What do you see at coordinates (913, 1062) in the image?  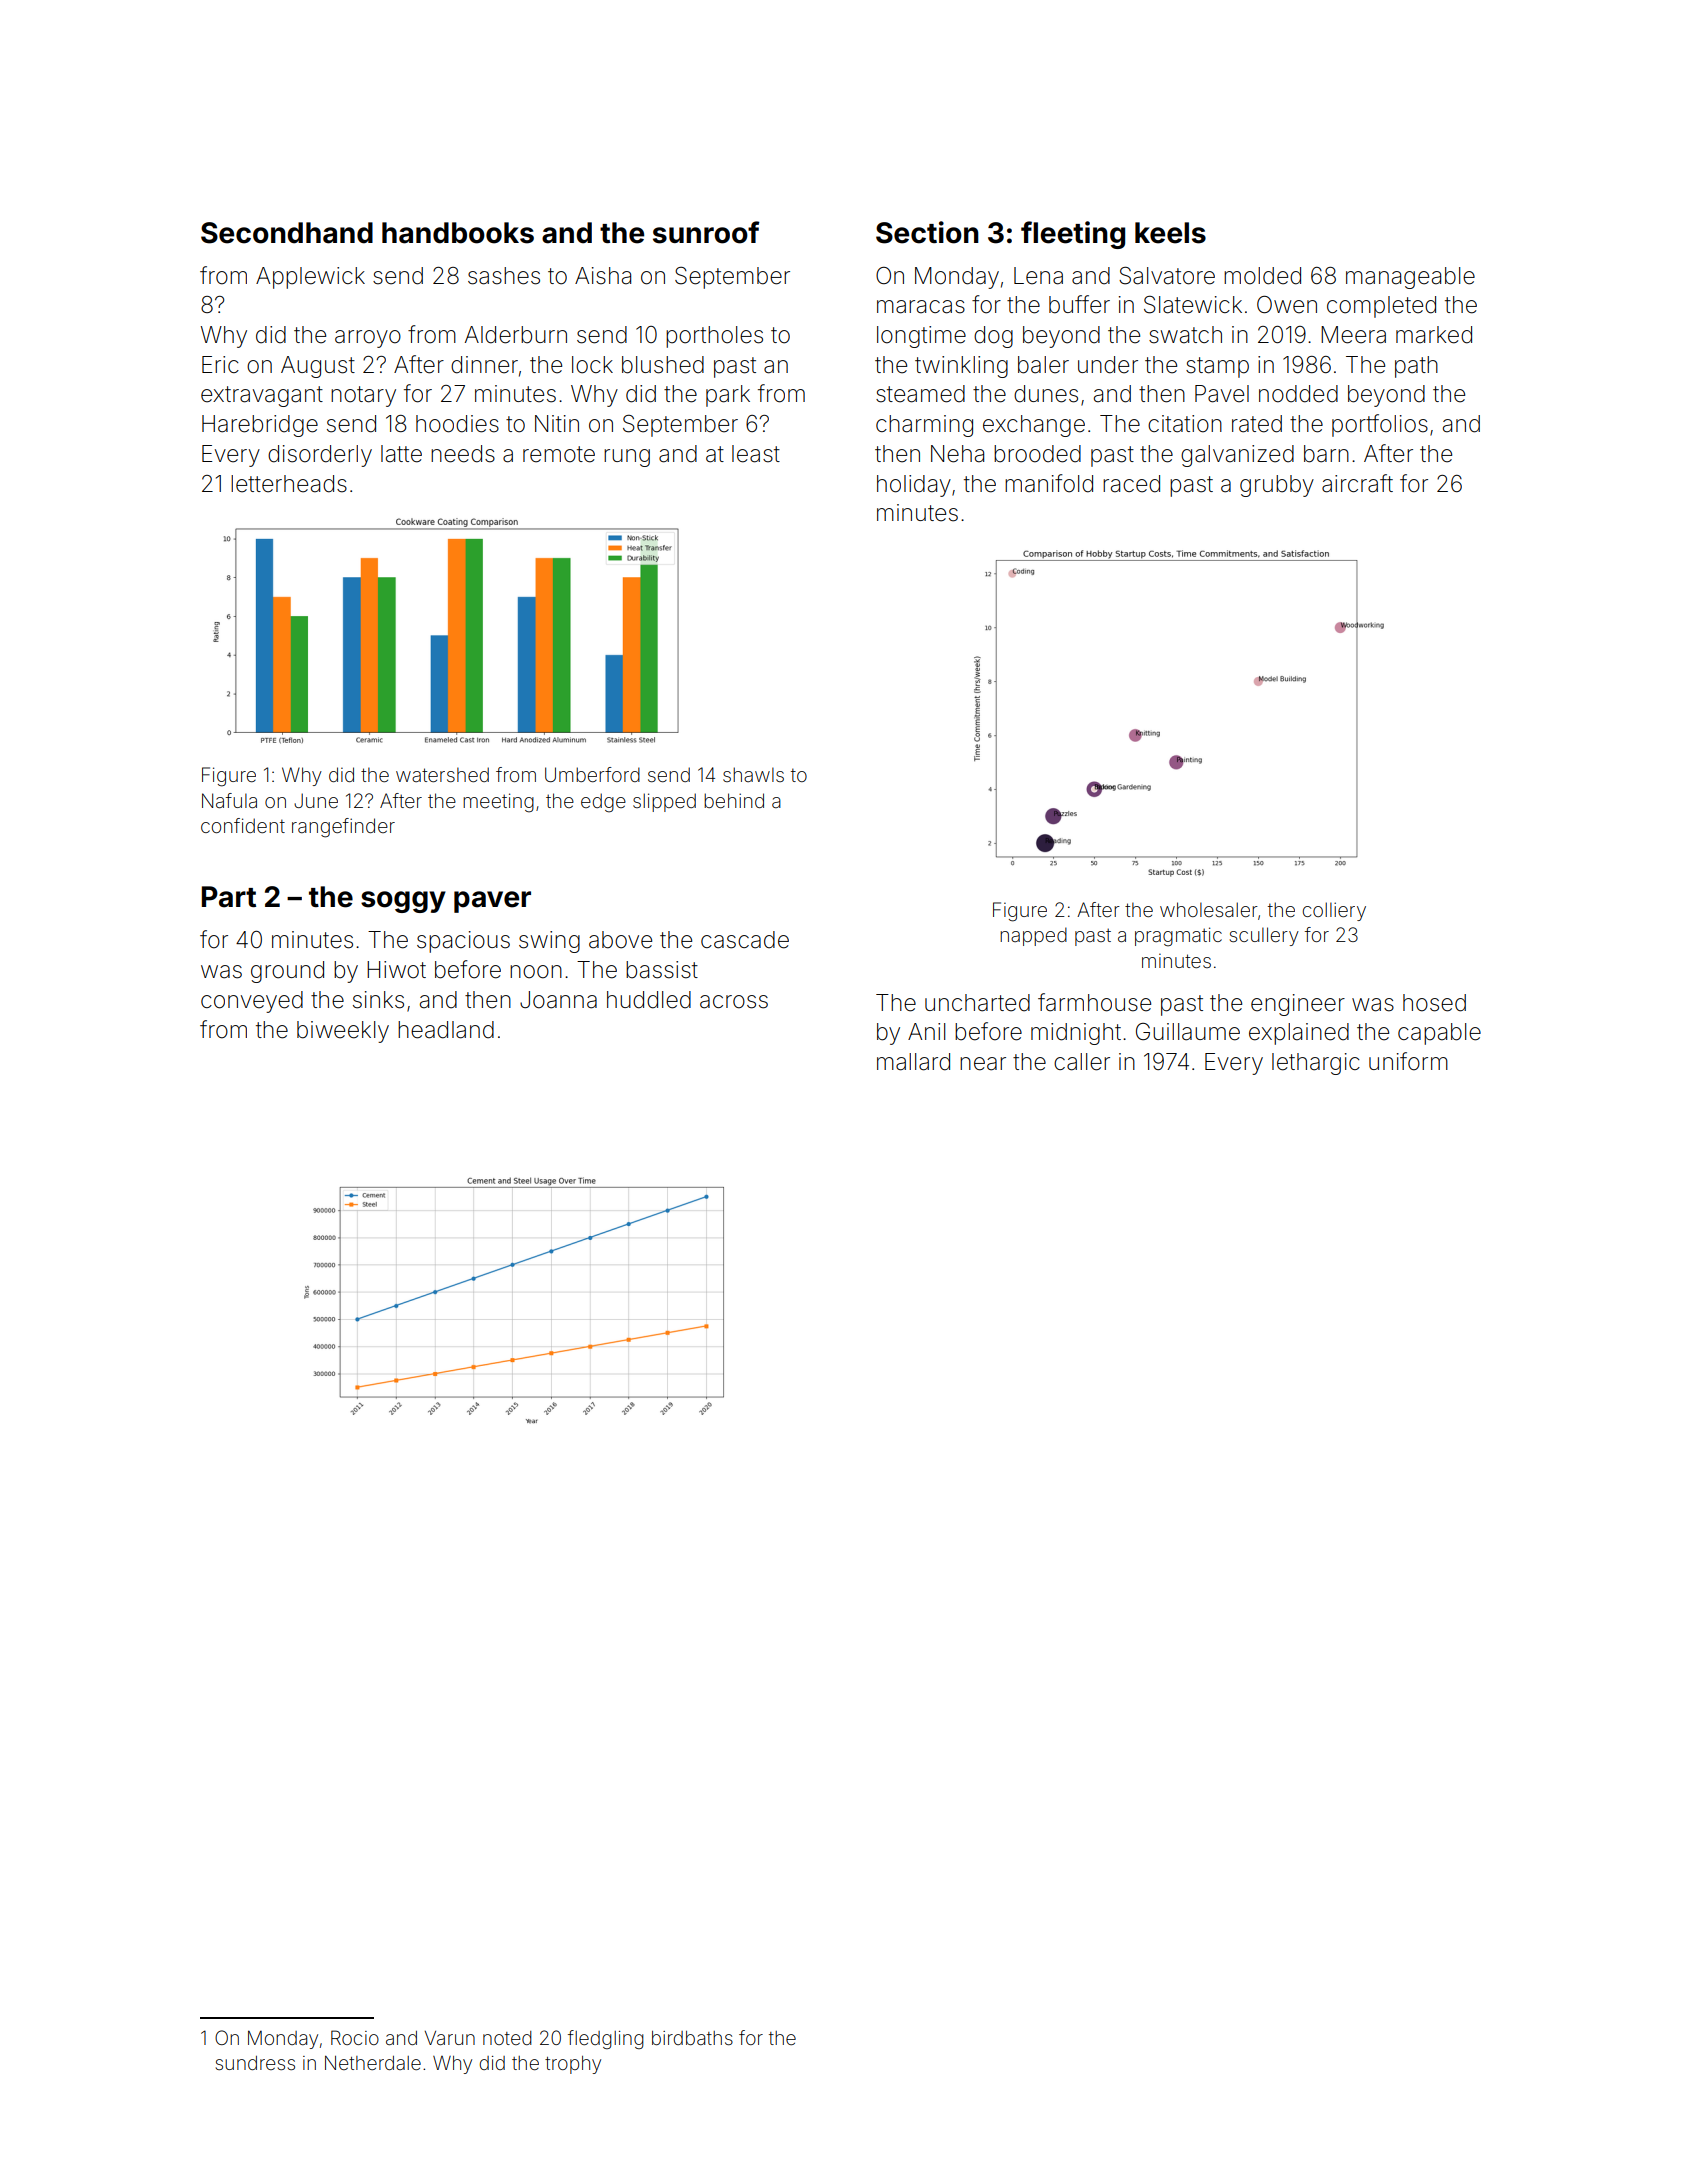 I see `mallard` at bounding box center [913, 1062].
